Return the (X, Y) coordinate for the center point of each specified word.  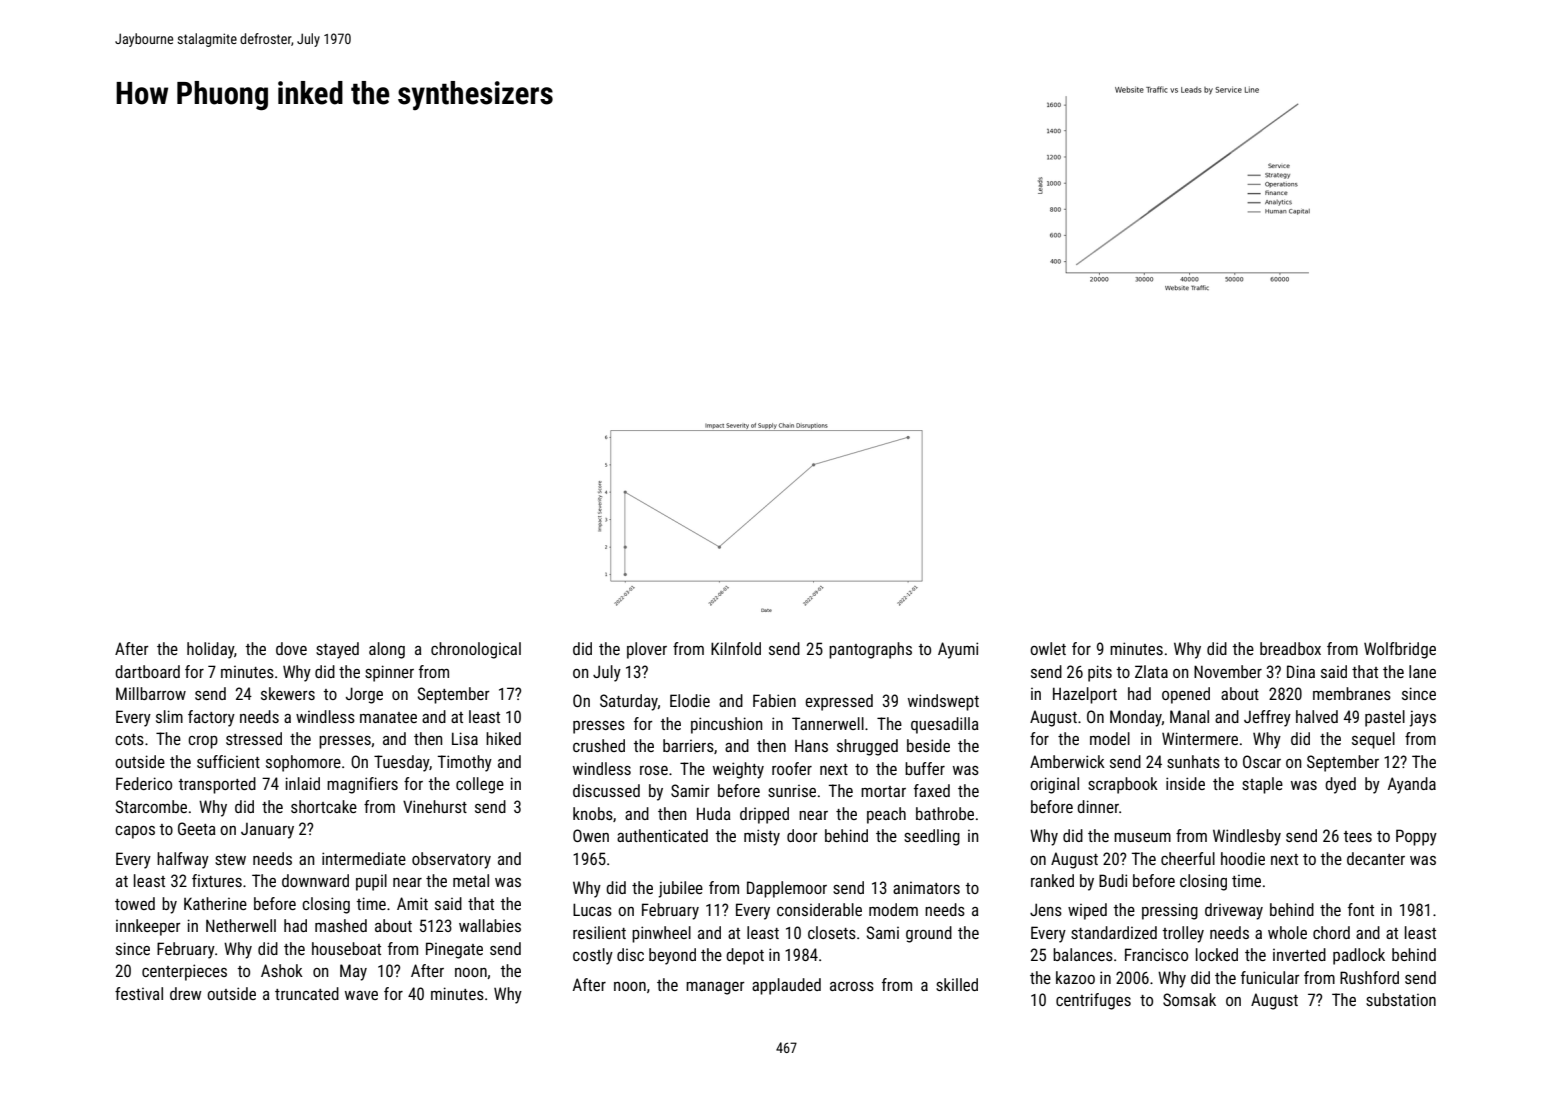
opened (1186, 695)
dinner (1098, 806)
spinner (389, 673)
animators (926, 888)
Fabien (774, 700)
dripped (764, 815)
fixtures (217, 880)
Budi (1113, 880)
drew (186, 993)
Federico (144, 783)
